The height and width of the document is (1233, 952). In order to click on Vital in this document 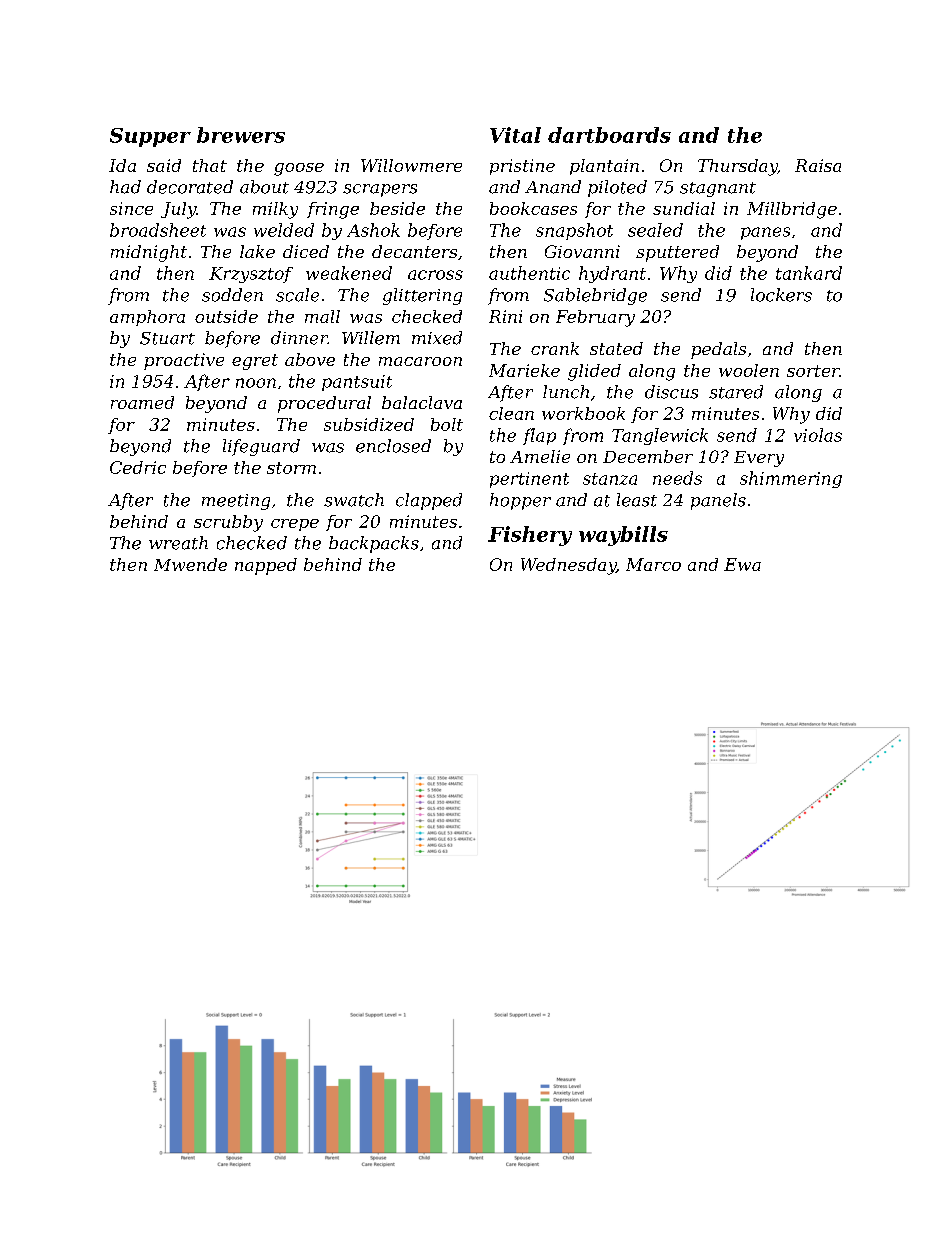, I will do `click(515, 135)`.
